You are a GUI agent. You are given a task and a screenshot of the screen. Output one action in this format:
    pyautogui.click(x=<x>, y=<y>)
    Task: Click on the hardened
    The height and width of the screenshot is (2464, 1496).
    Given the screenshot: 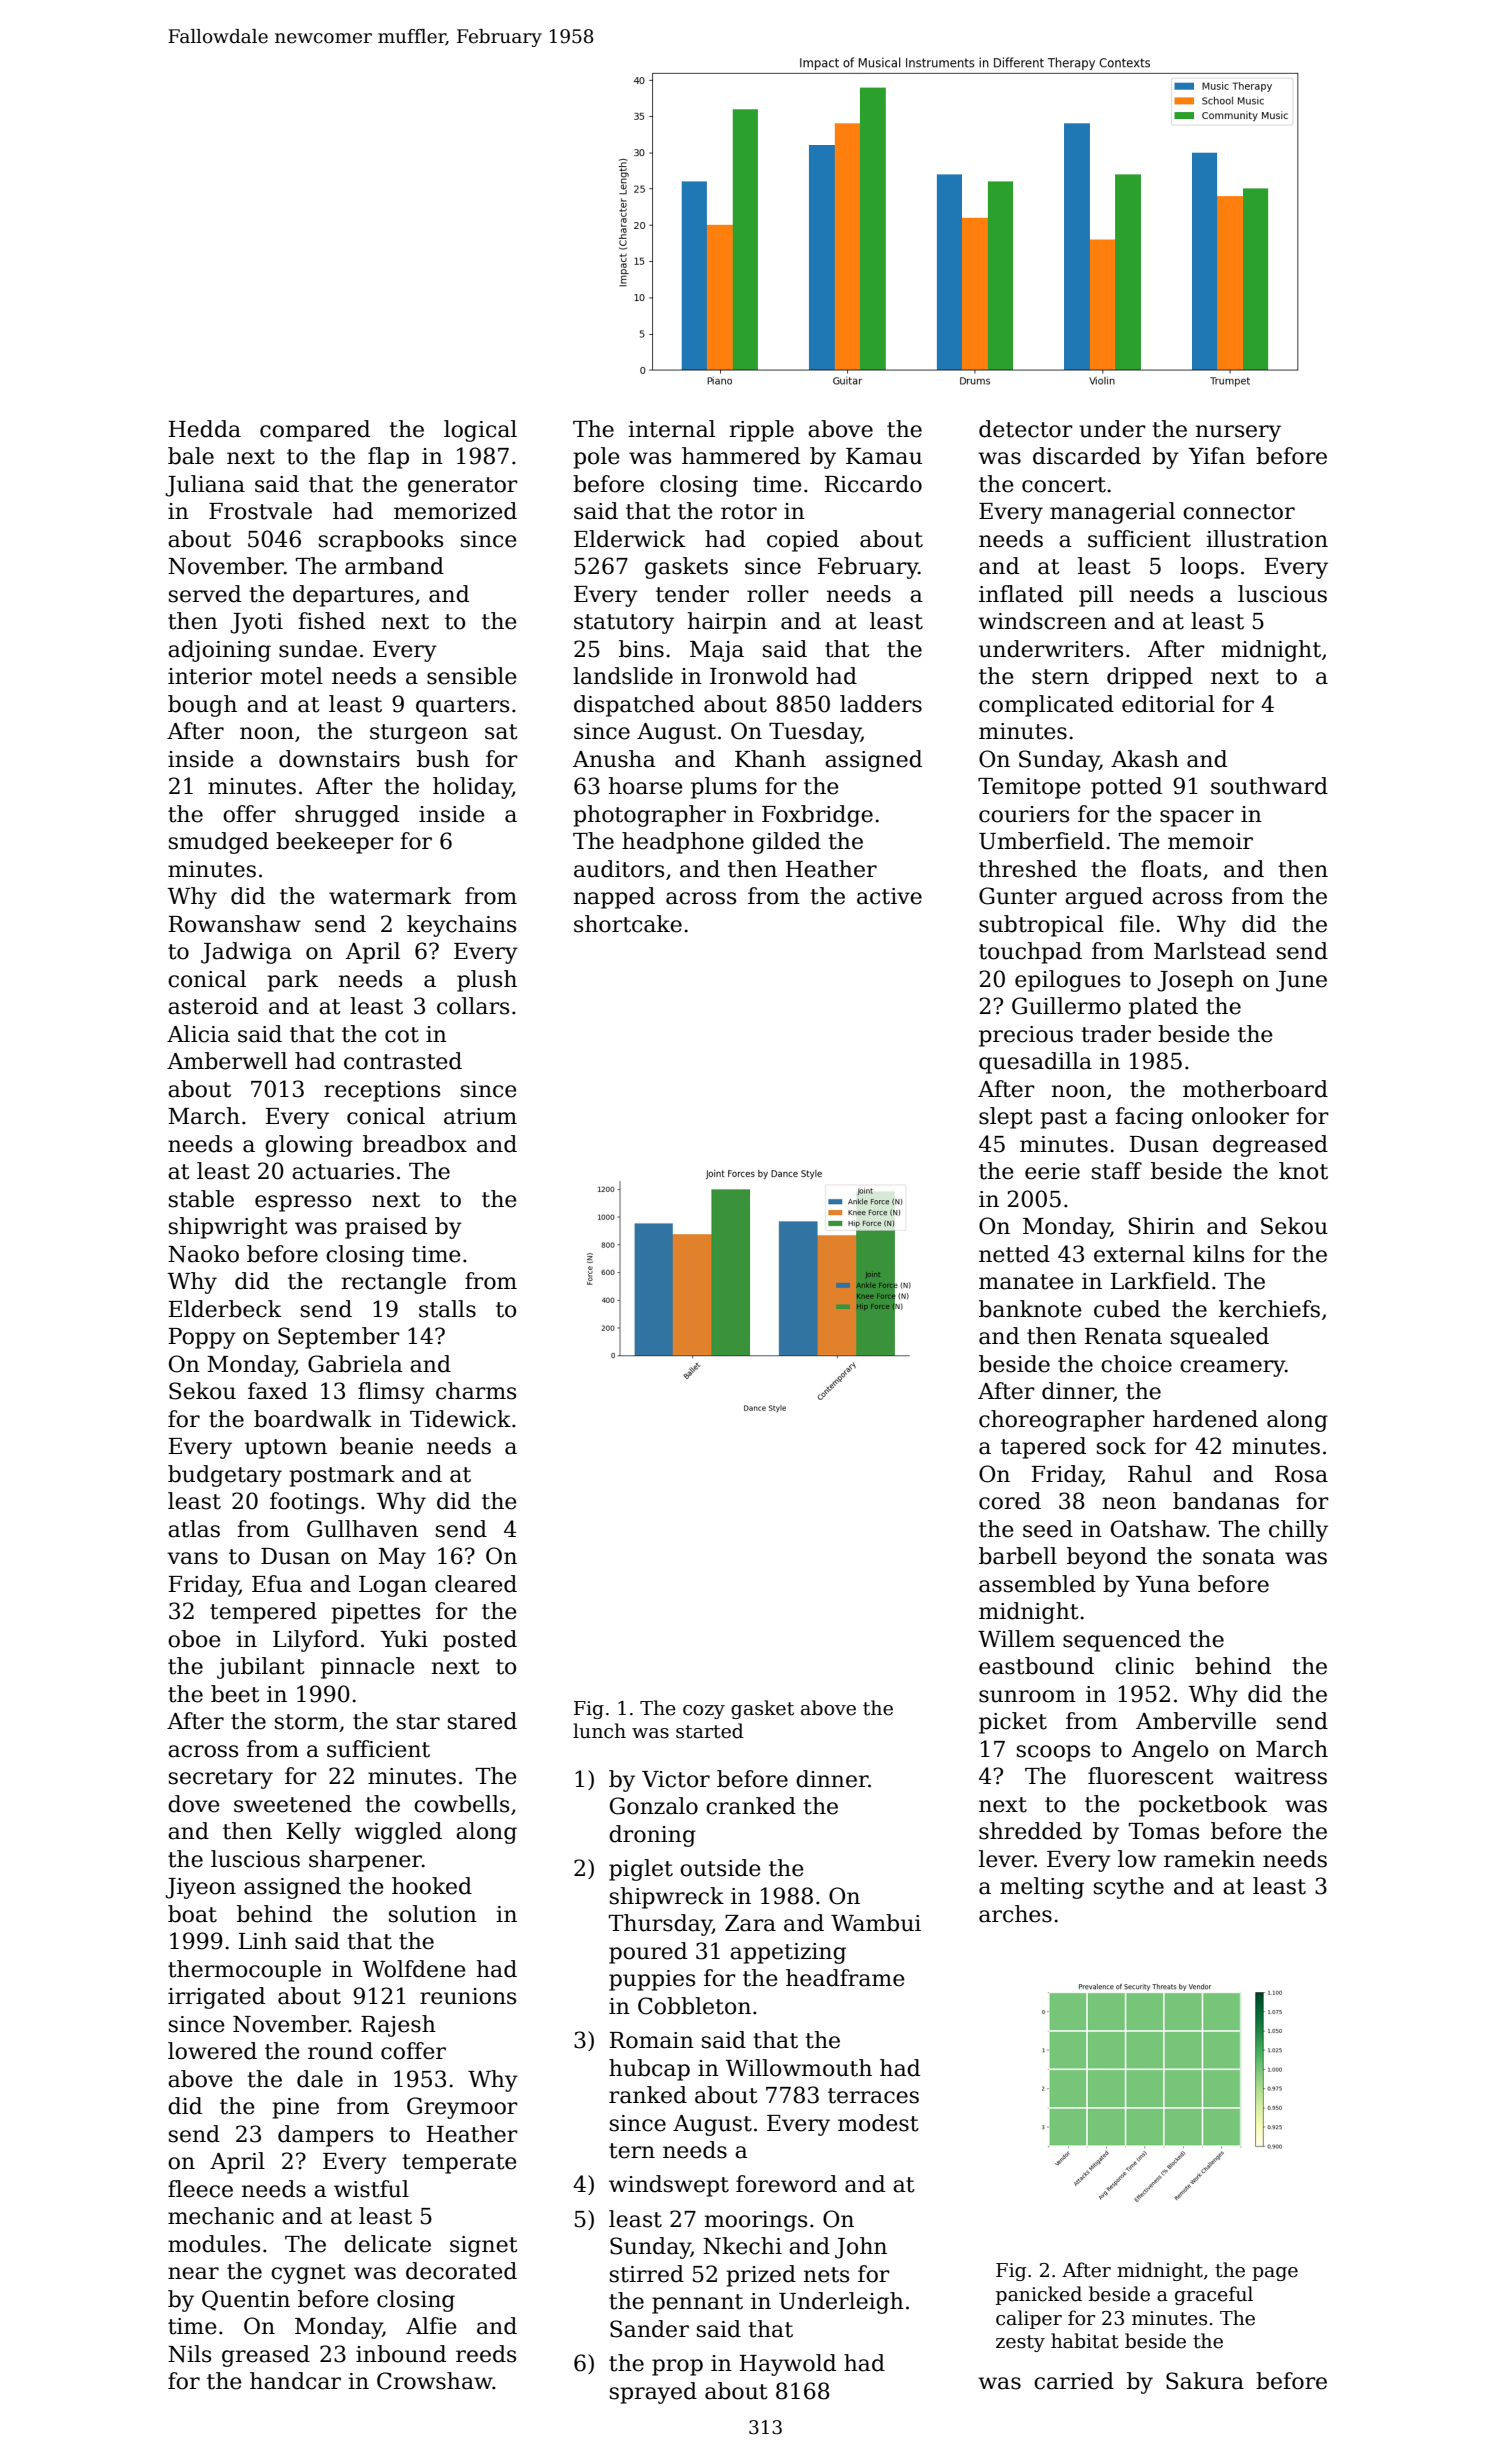 What is the action you would take?
    pyautogui.click(x=1205, y=1419)
